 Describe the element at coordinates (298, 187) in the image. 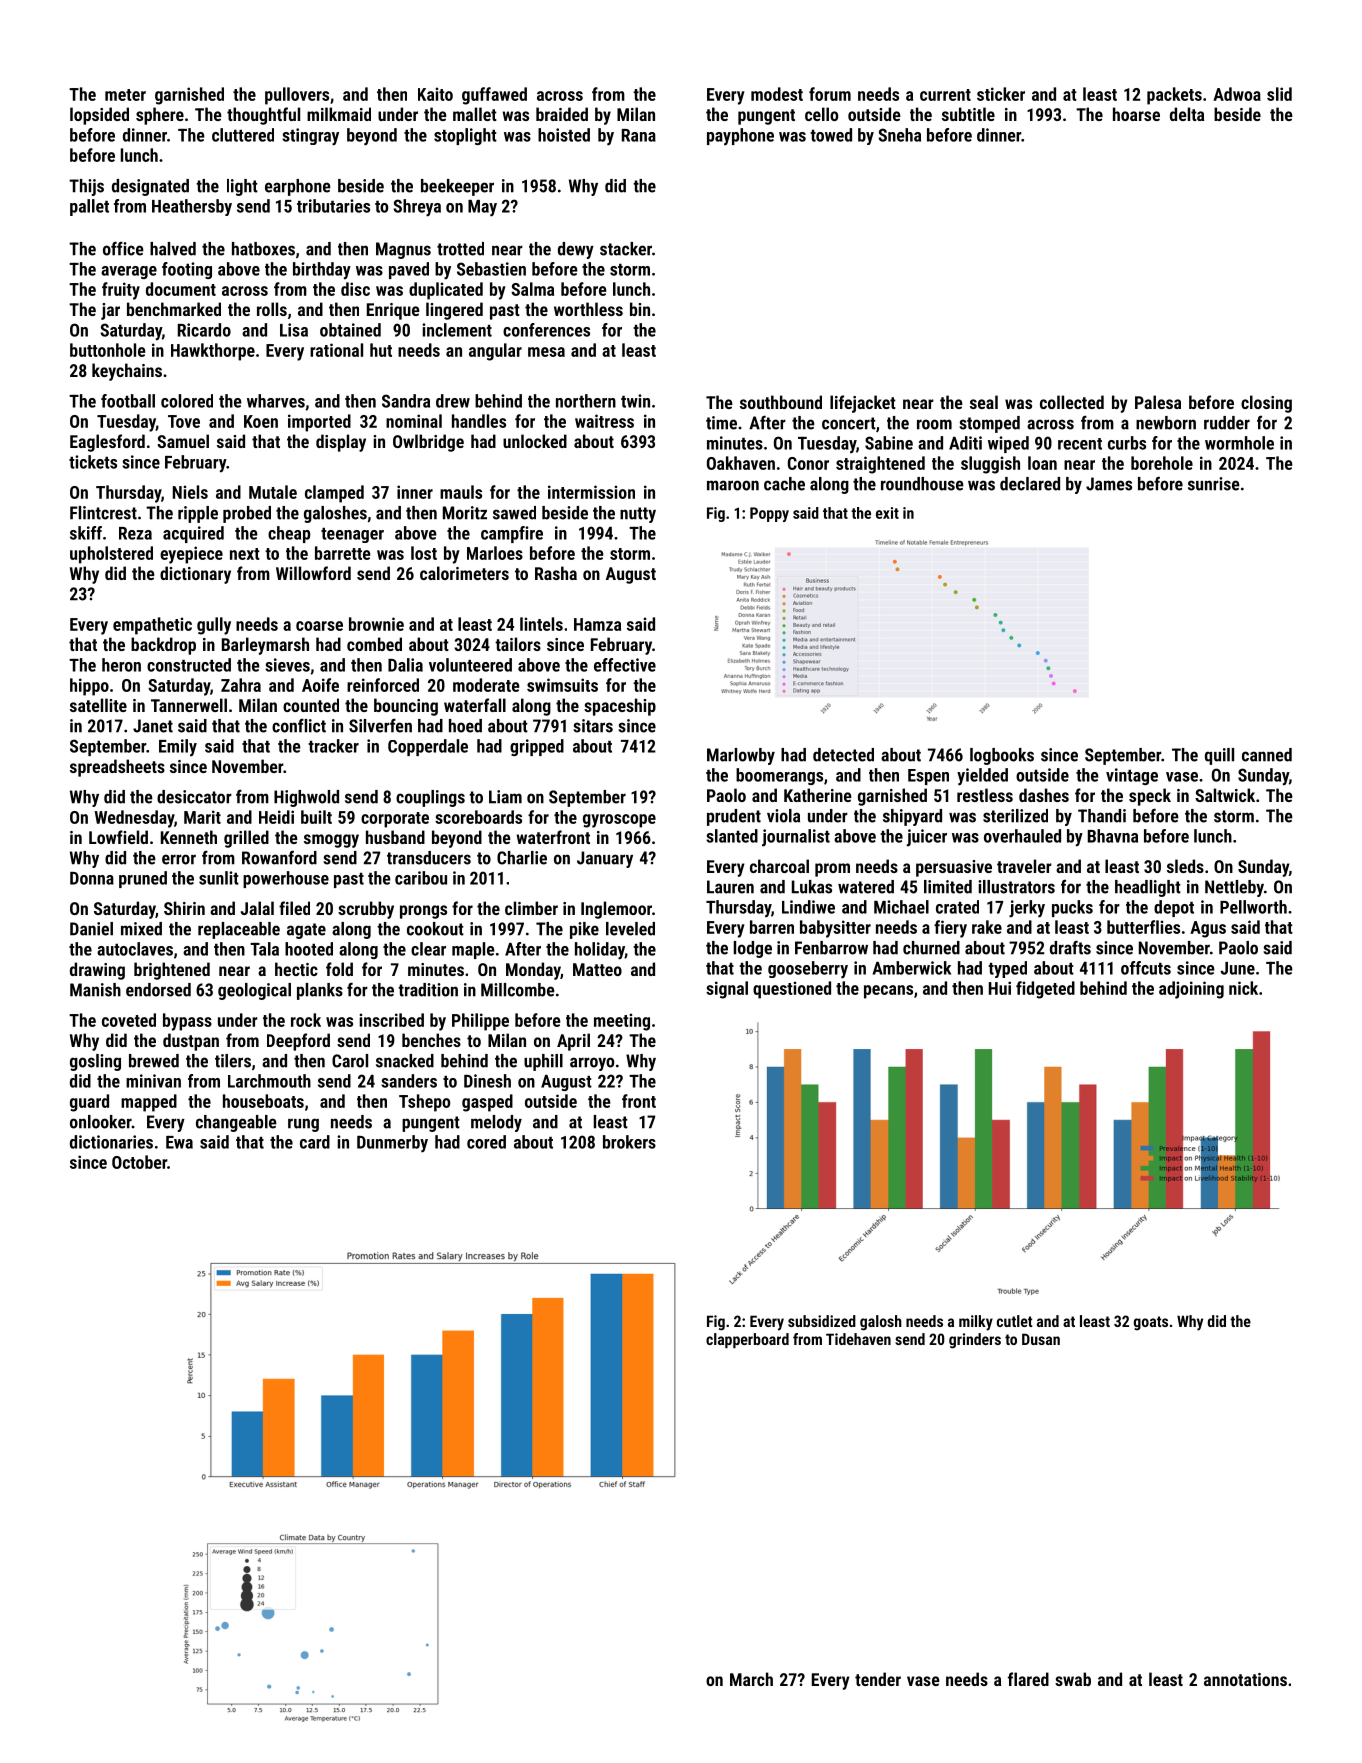

I see `earphone` at that location.
